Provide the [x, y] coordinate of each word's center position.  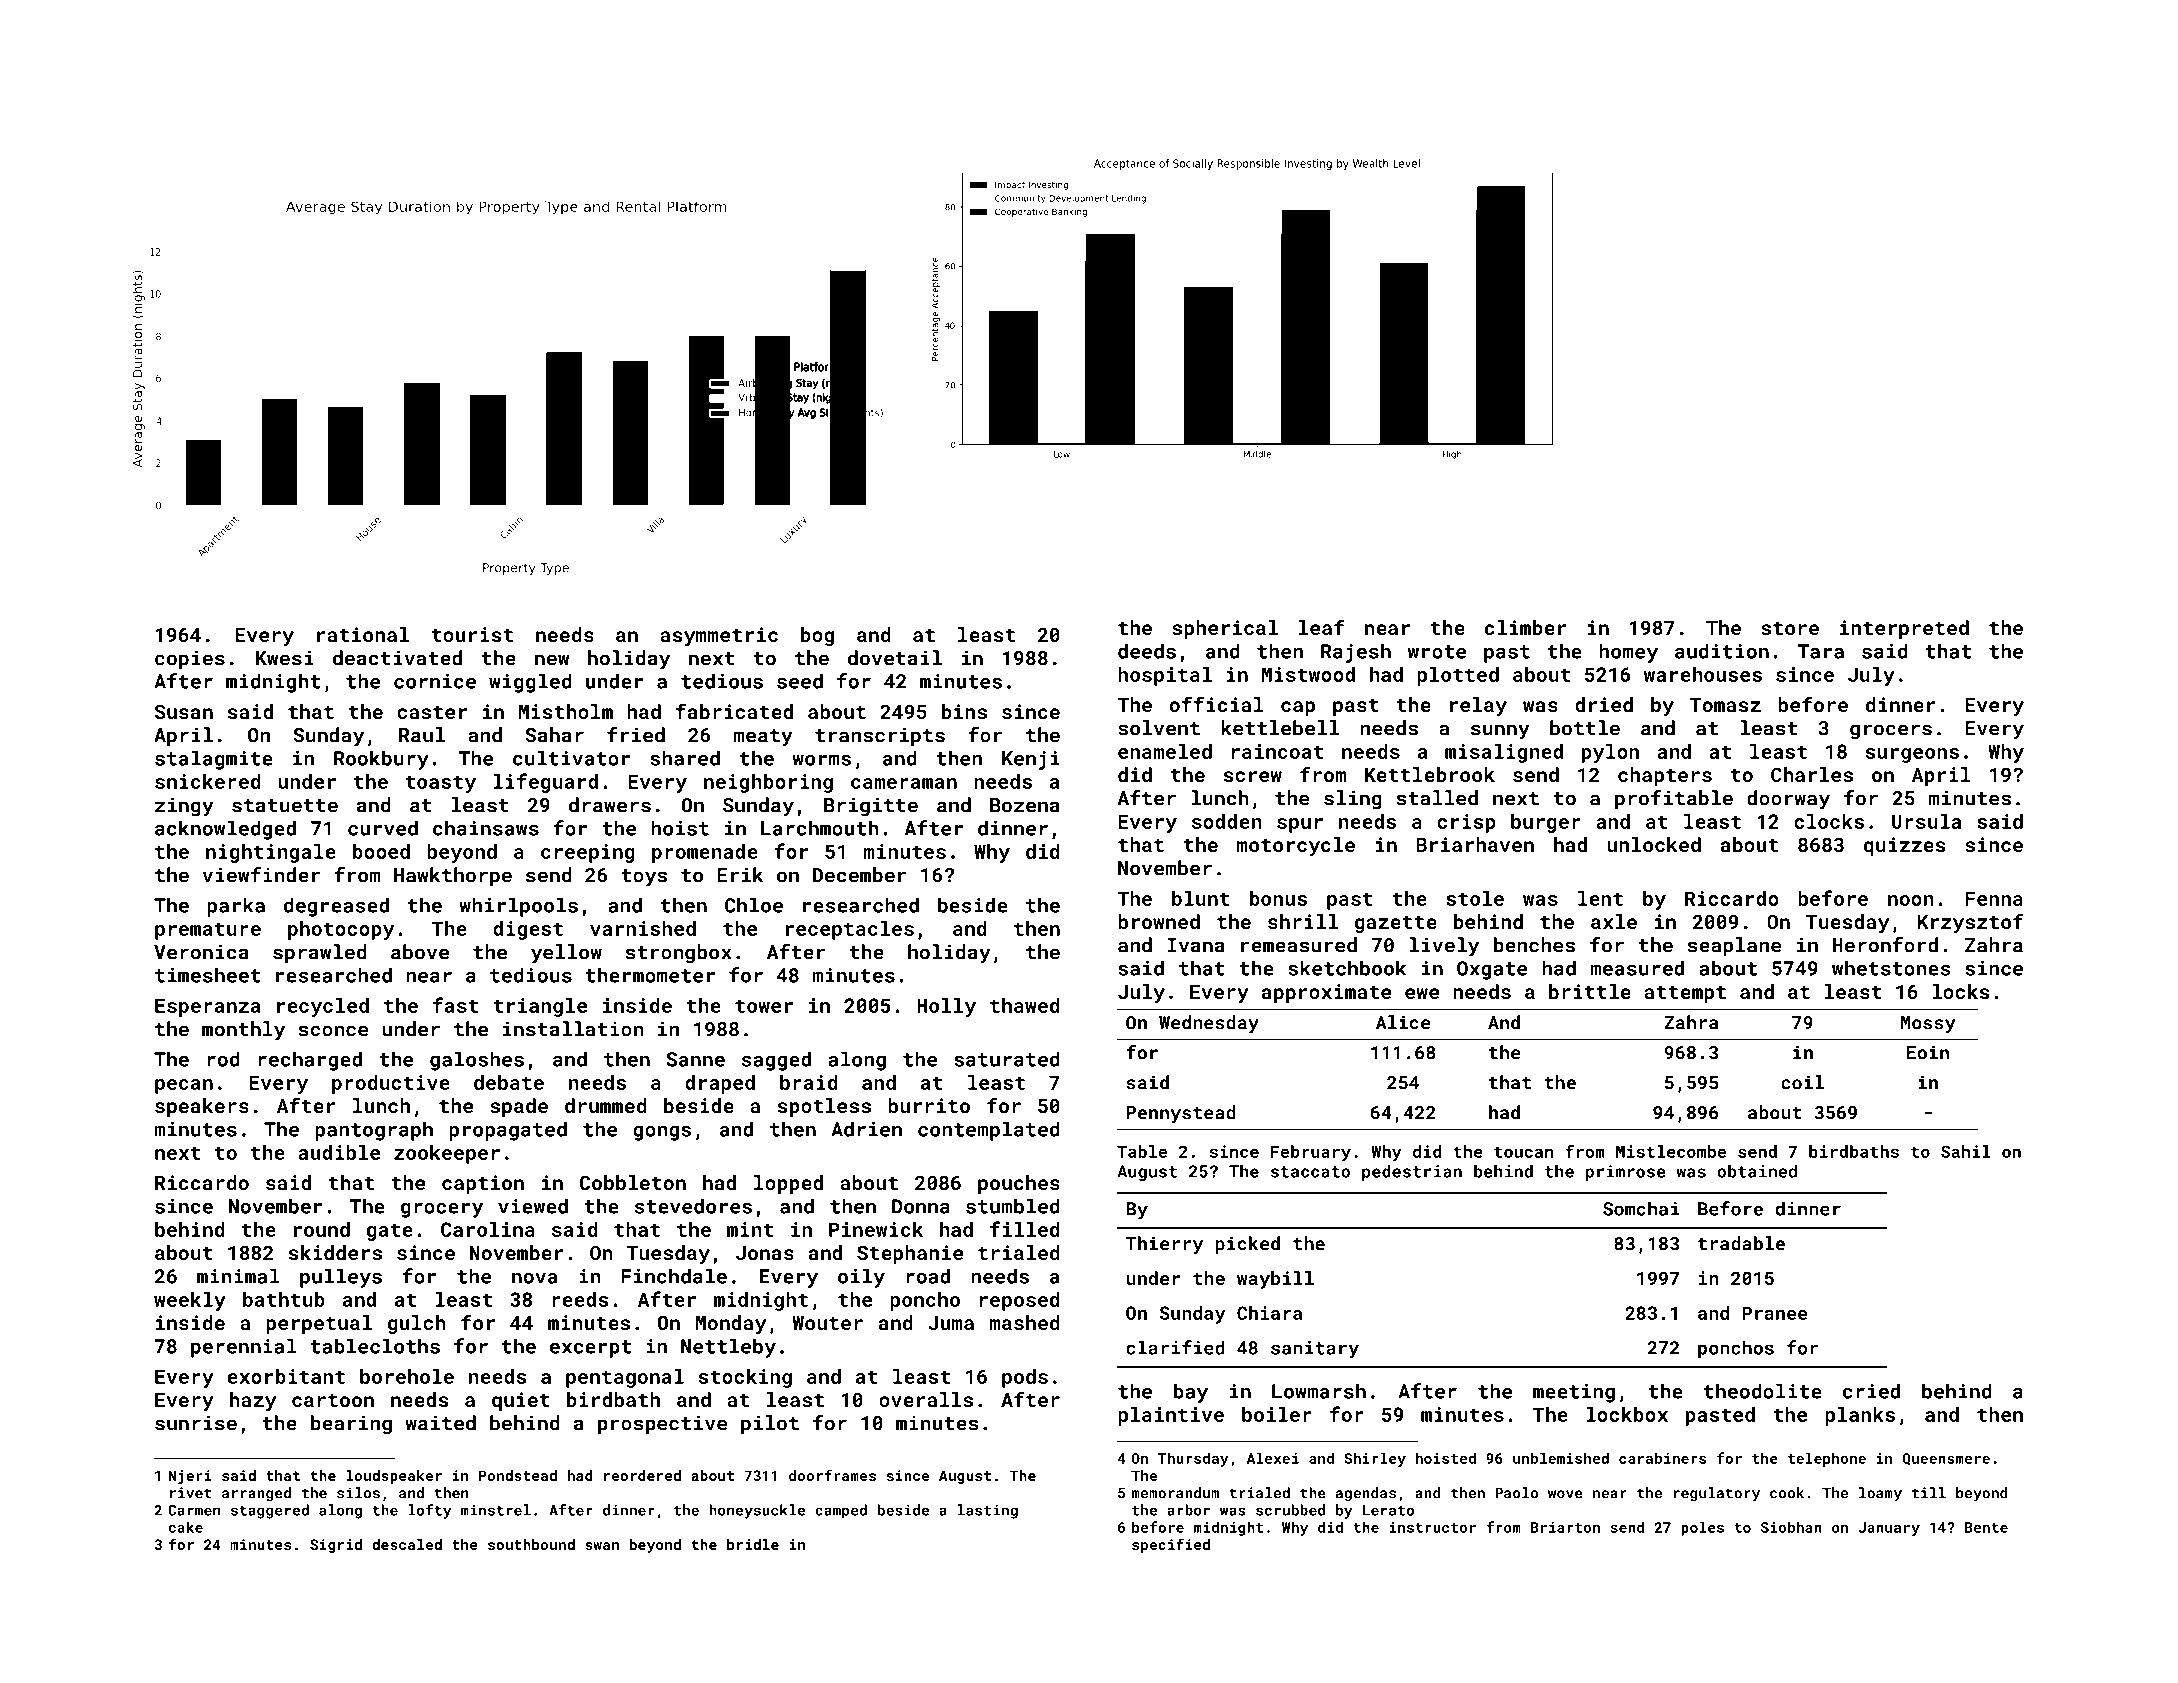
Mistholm [566, 711]
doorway [1788, 800]
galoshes [477, 1061]
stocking [745, 1378]
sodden [1227, 821]
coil [1802, 1082]
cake [186, 1527]
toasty [440, 784]
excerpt [590, 1349]
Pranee [1775, 1313]
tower [764, 1006]
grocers [1891, 732]
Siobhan [1791, 1527]
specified [1171, 1545]
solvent [1159, 728]
